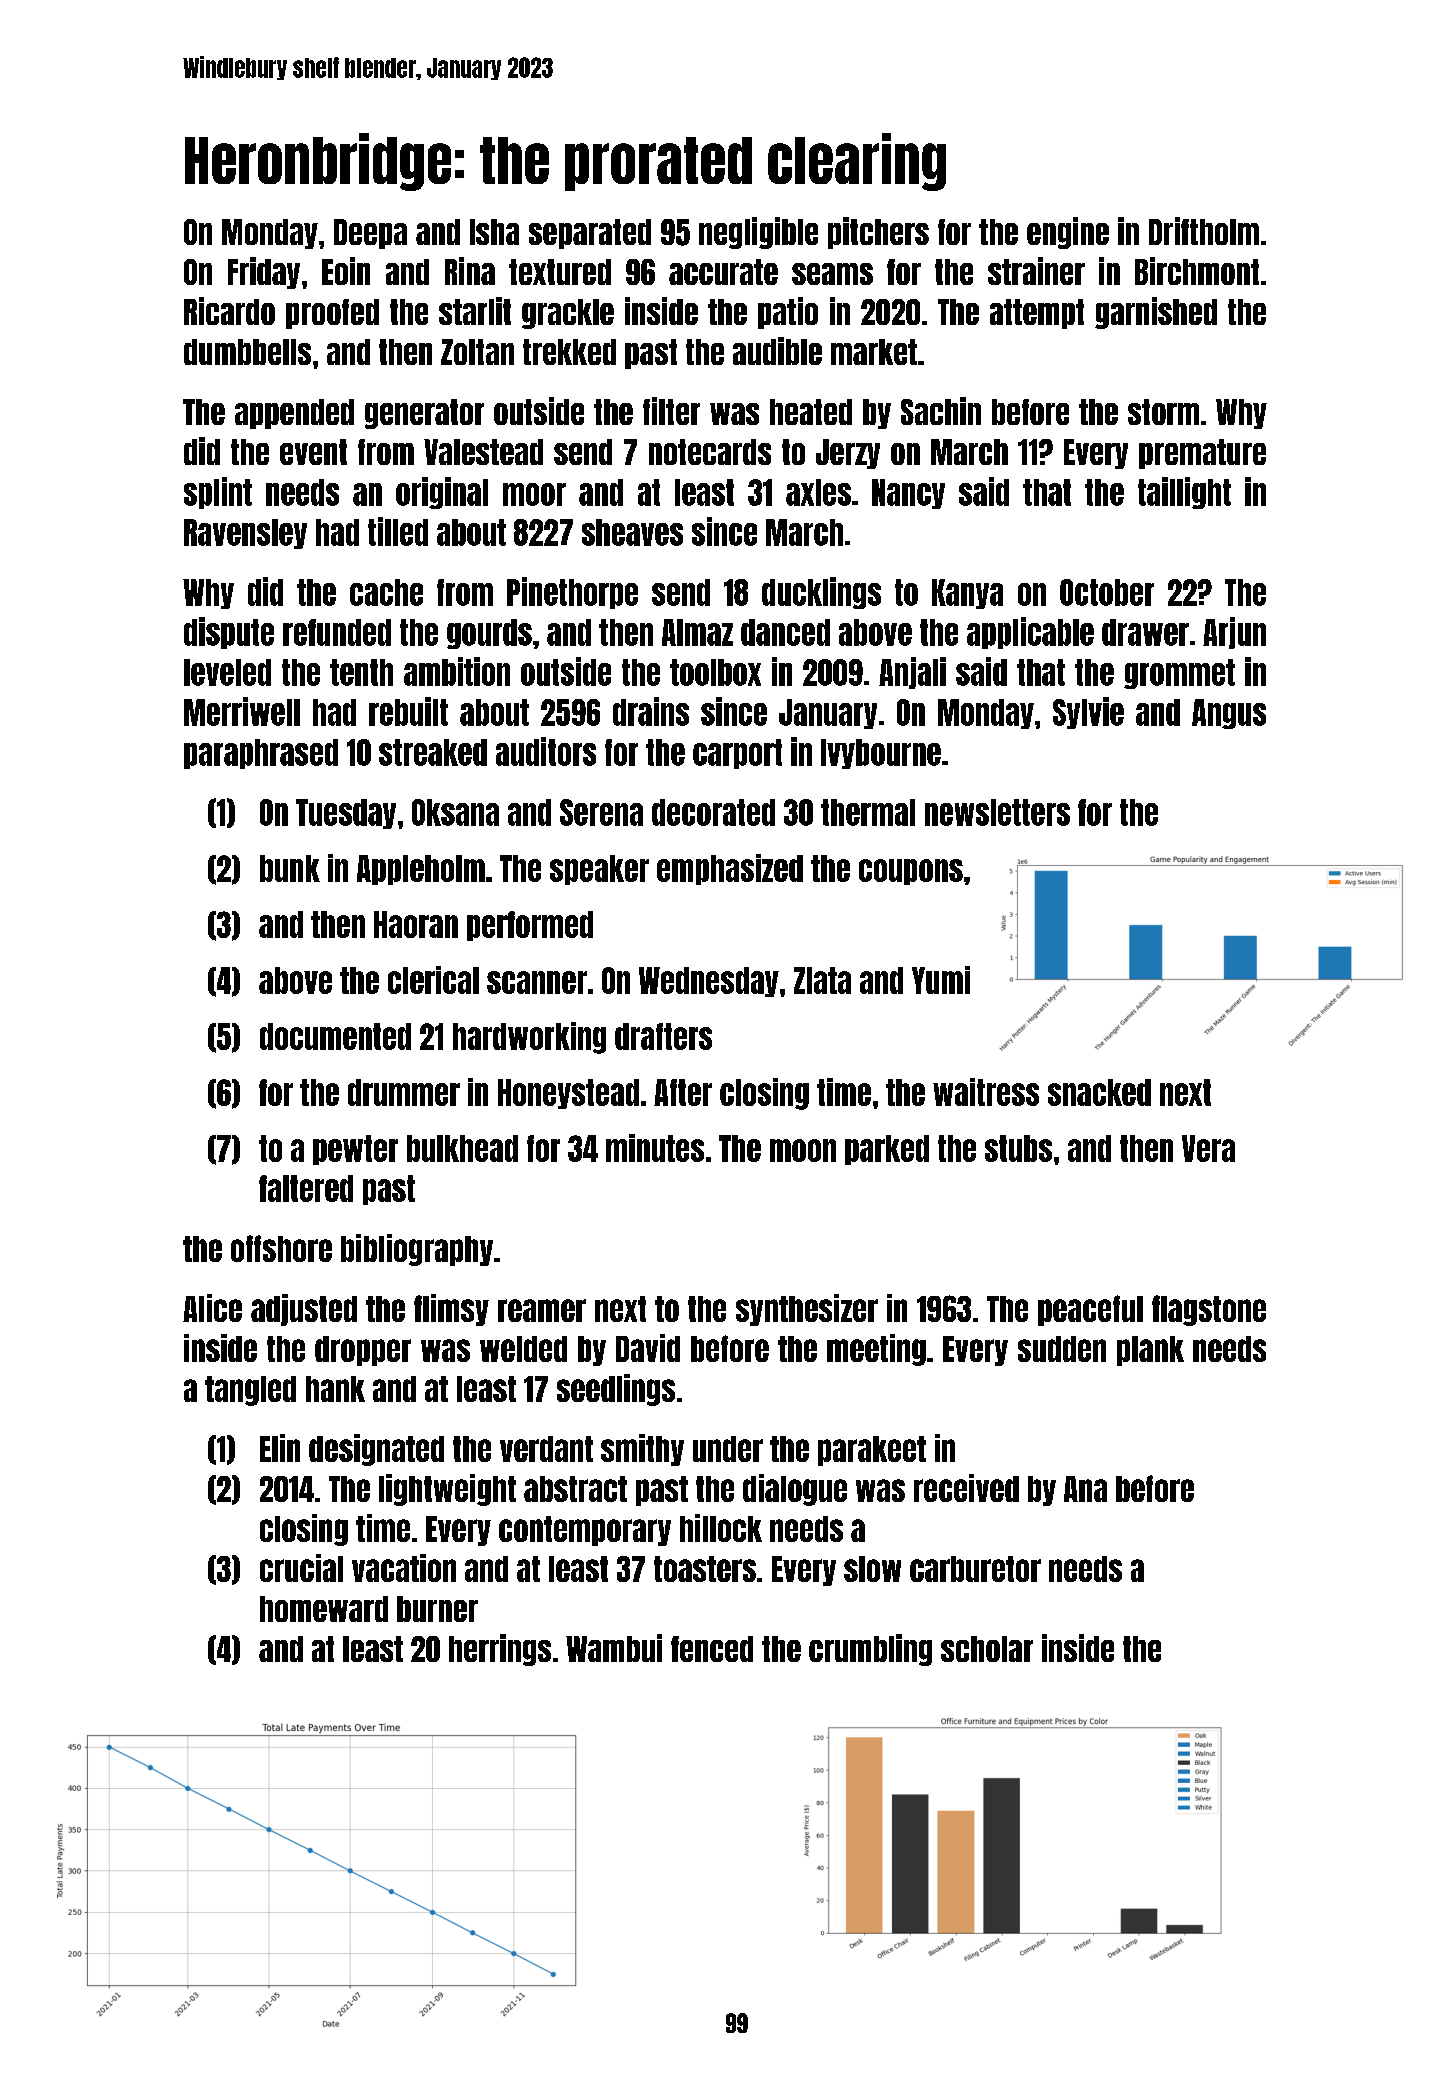 Image resolution: width=1450 pixels, height=2100 pixels. Describe the element at coordinates (568, 314) in the screenshot. I see `grackle` at that location.
